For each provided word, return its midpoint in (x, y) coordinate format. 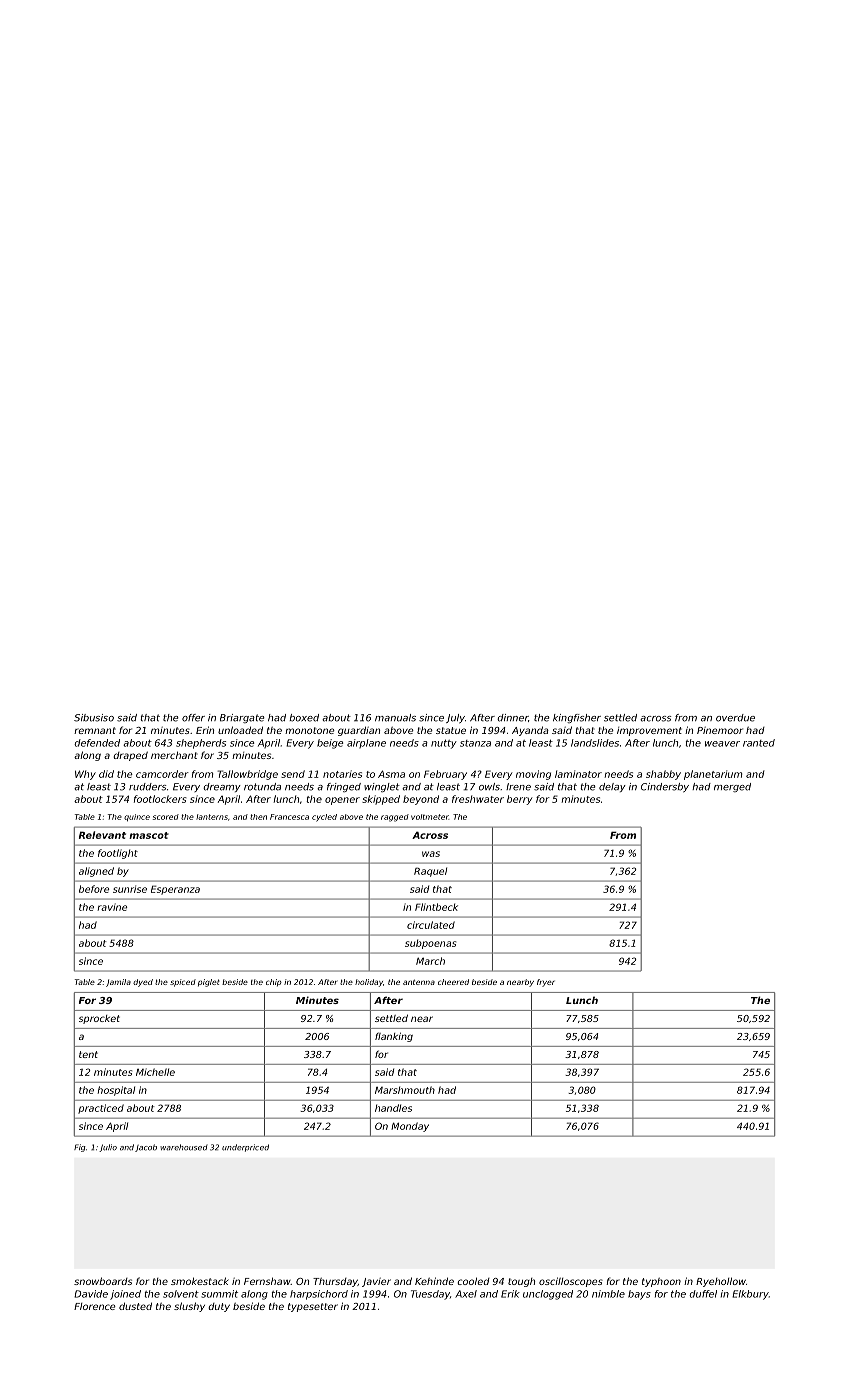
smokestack (200, 1281)
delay (612, 787)
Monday (410, 1127)
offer (193, 718)
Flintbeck (436, 907)
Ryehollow (721, 1282)
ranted (759, 743)
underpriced (245, 1148)
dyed (143, 983)
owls (489, 787)
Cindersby (665, 787)
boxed (304, 718)
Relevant (102, 835)
